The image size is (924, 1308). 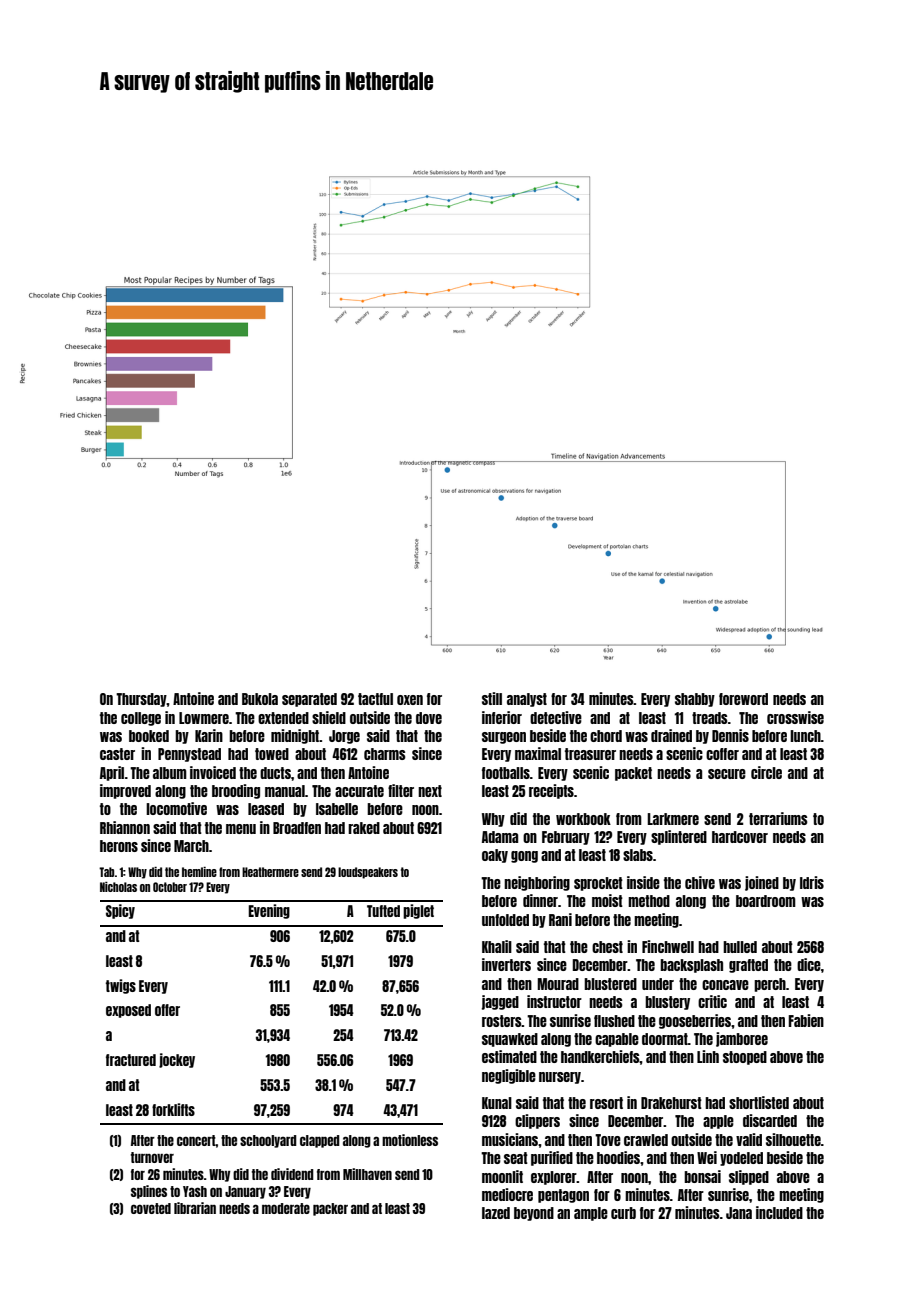 I want to click on stooped, so click(x=745, y=1058).
